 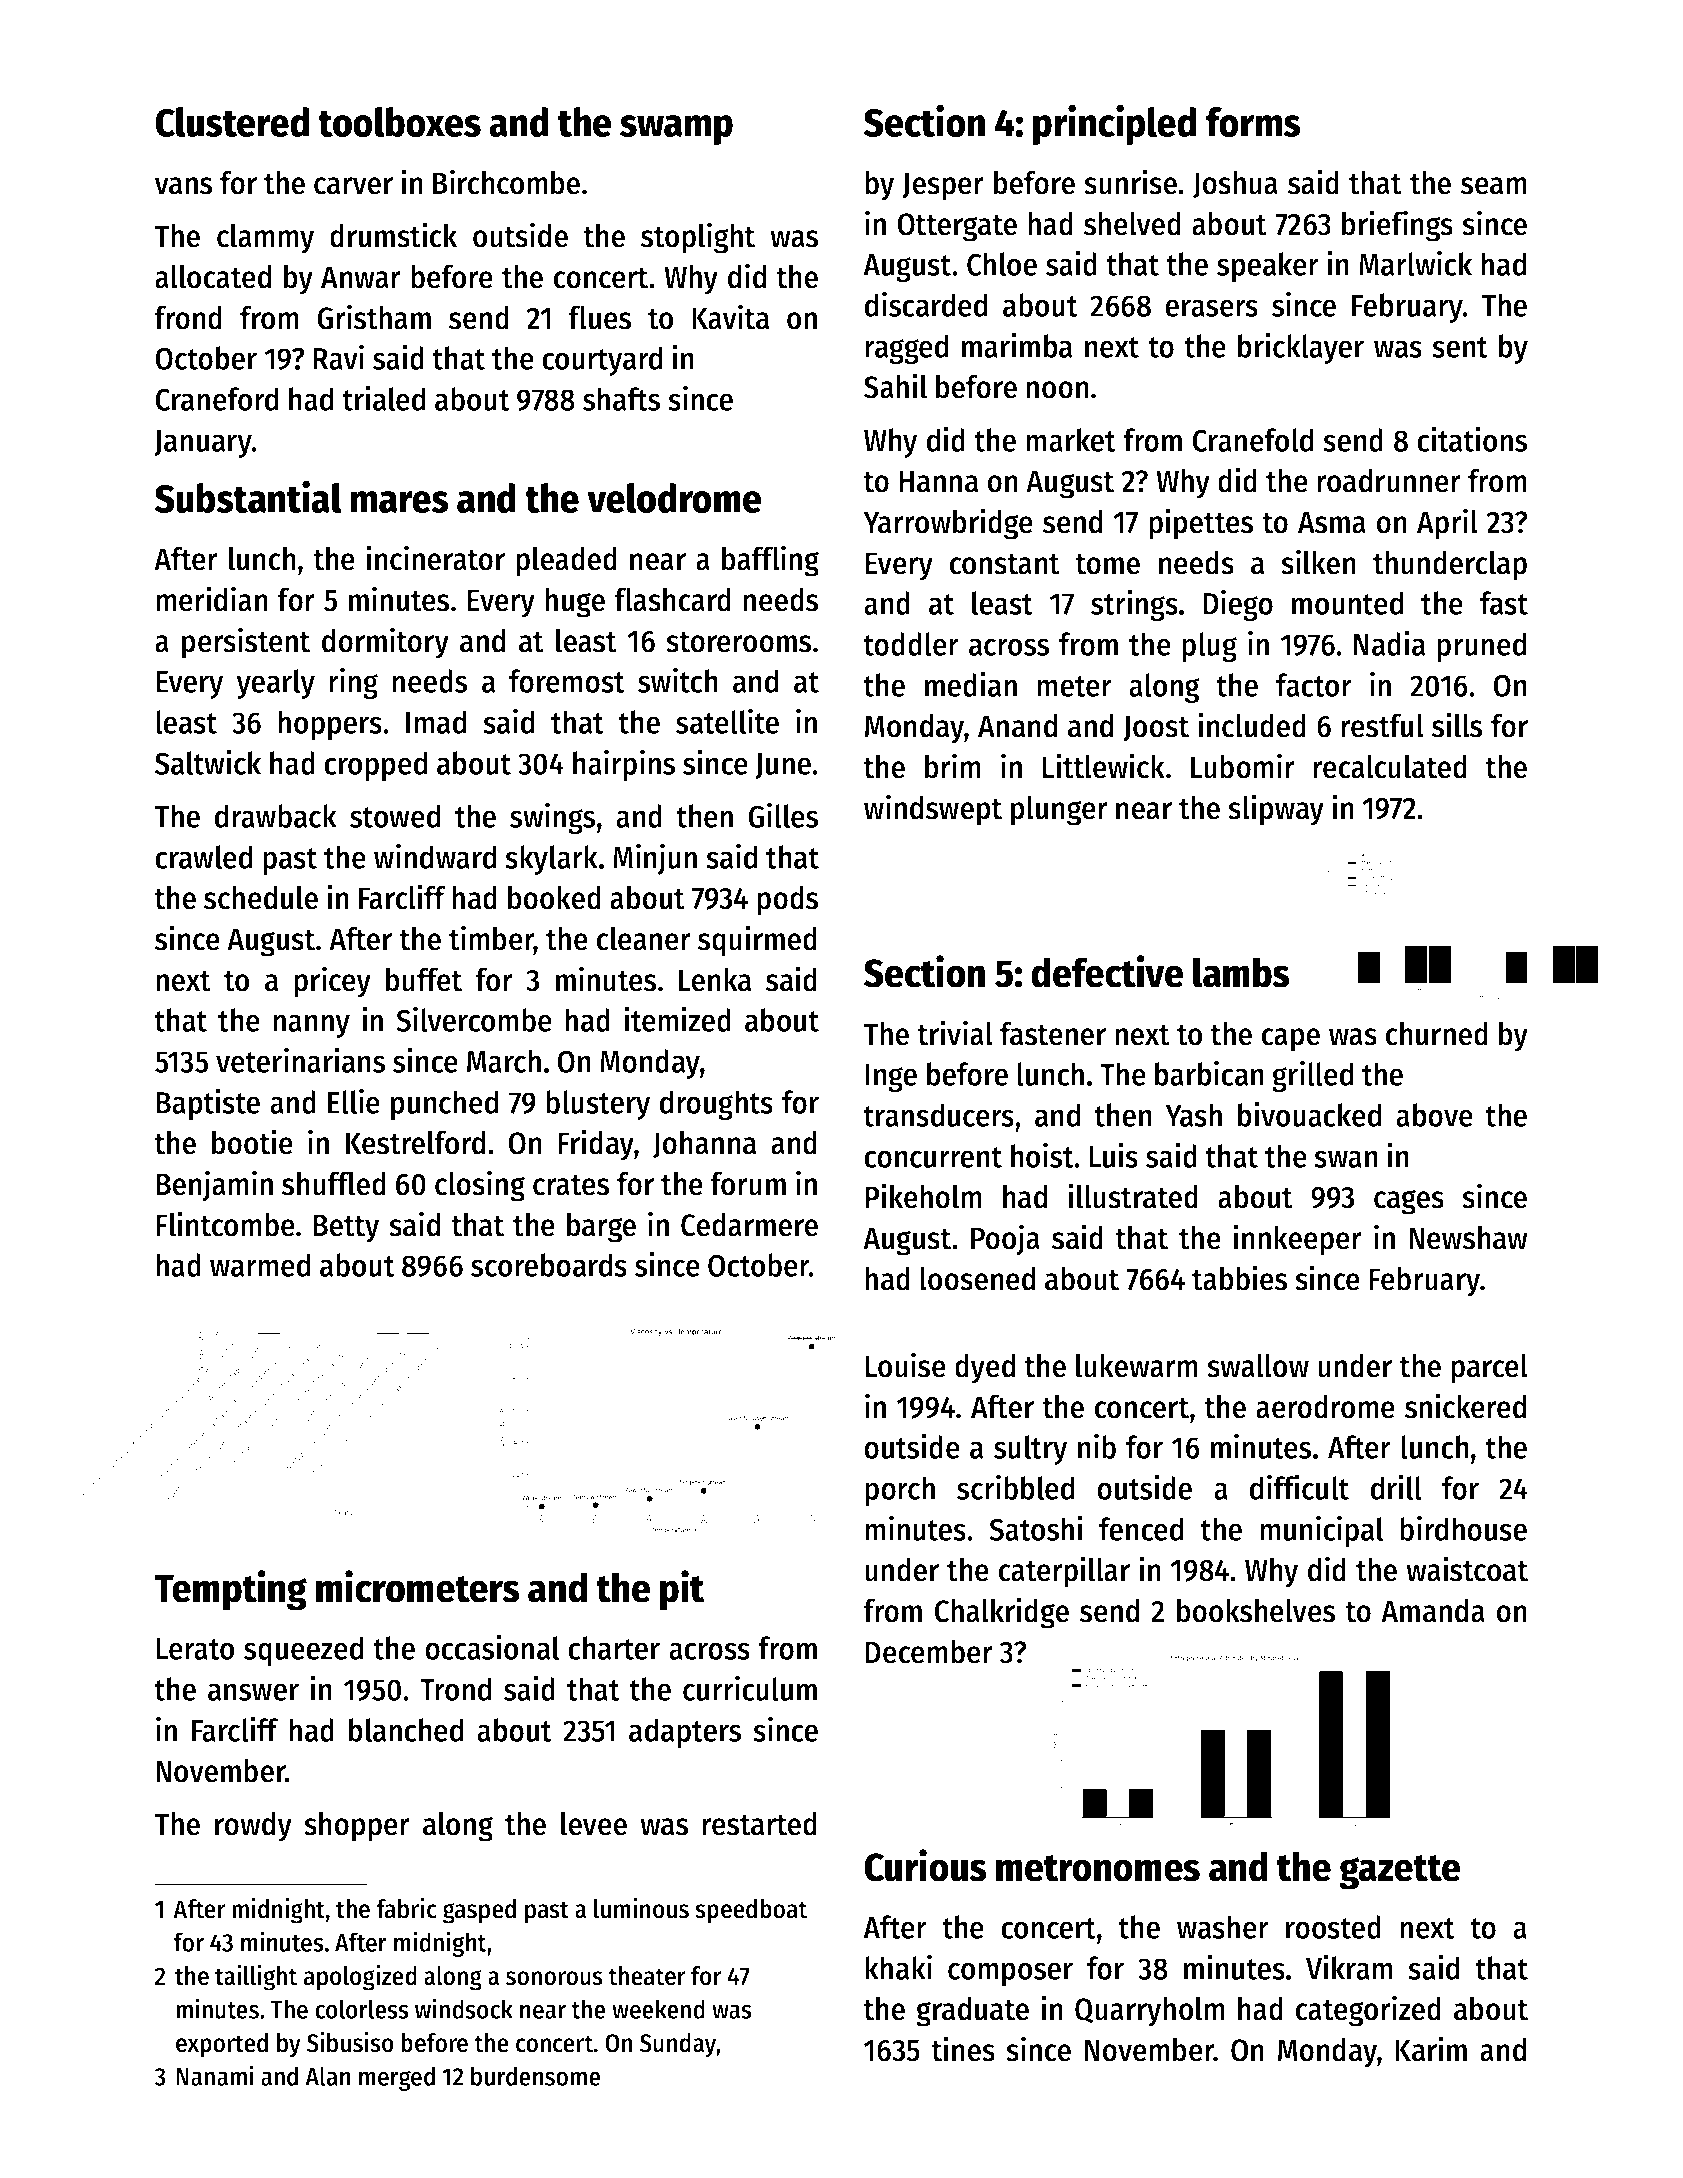 I want to click on toolboxes, so click(x=399, y=122).
